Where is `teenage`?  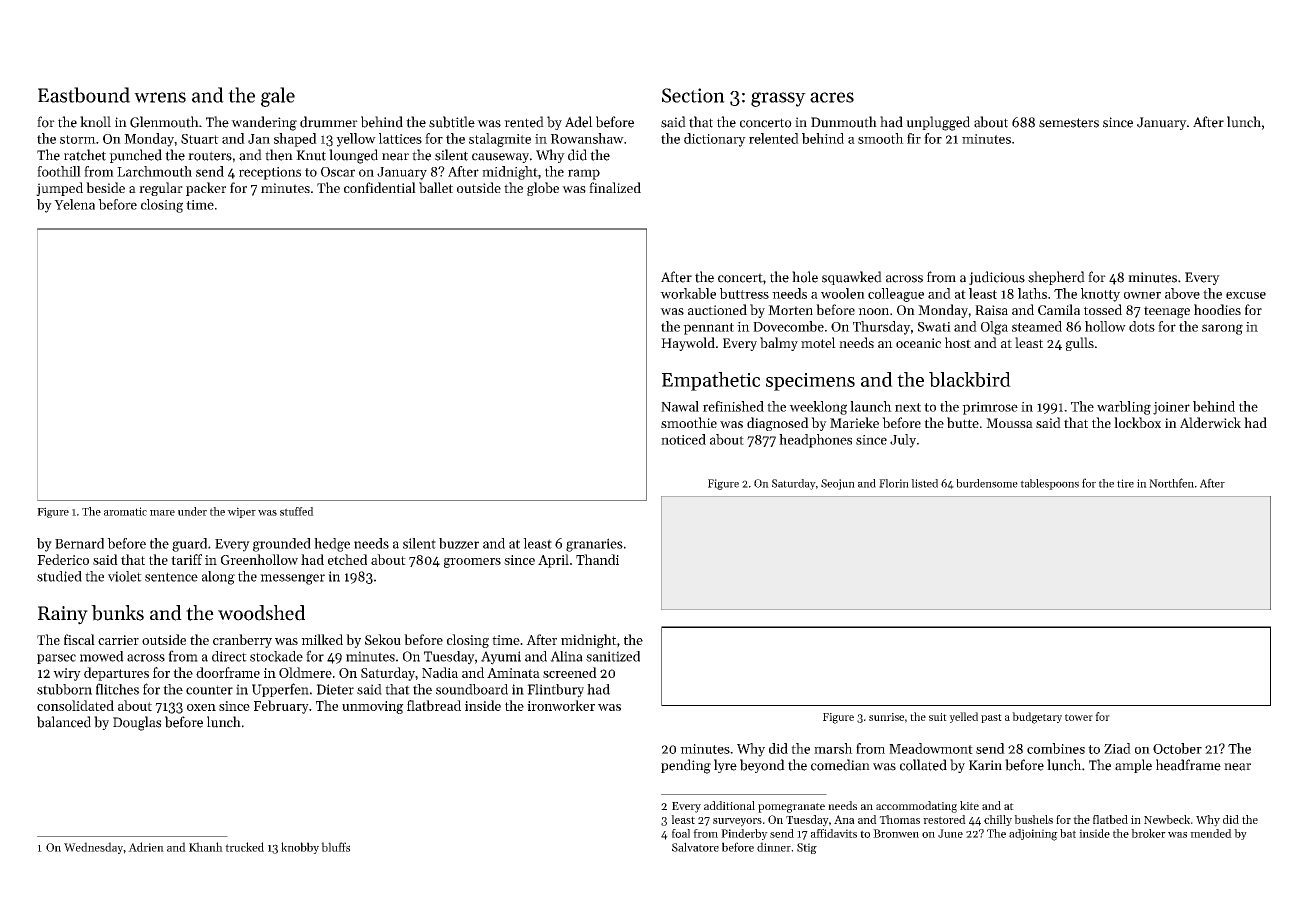
teenage is located at coordinates (1167, 312).
